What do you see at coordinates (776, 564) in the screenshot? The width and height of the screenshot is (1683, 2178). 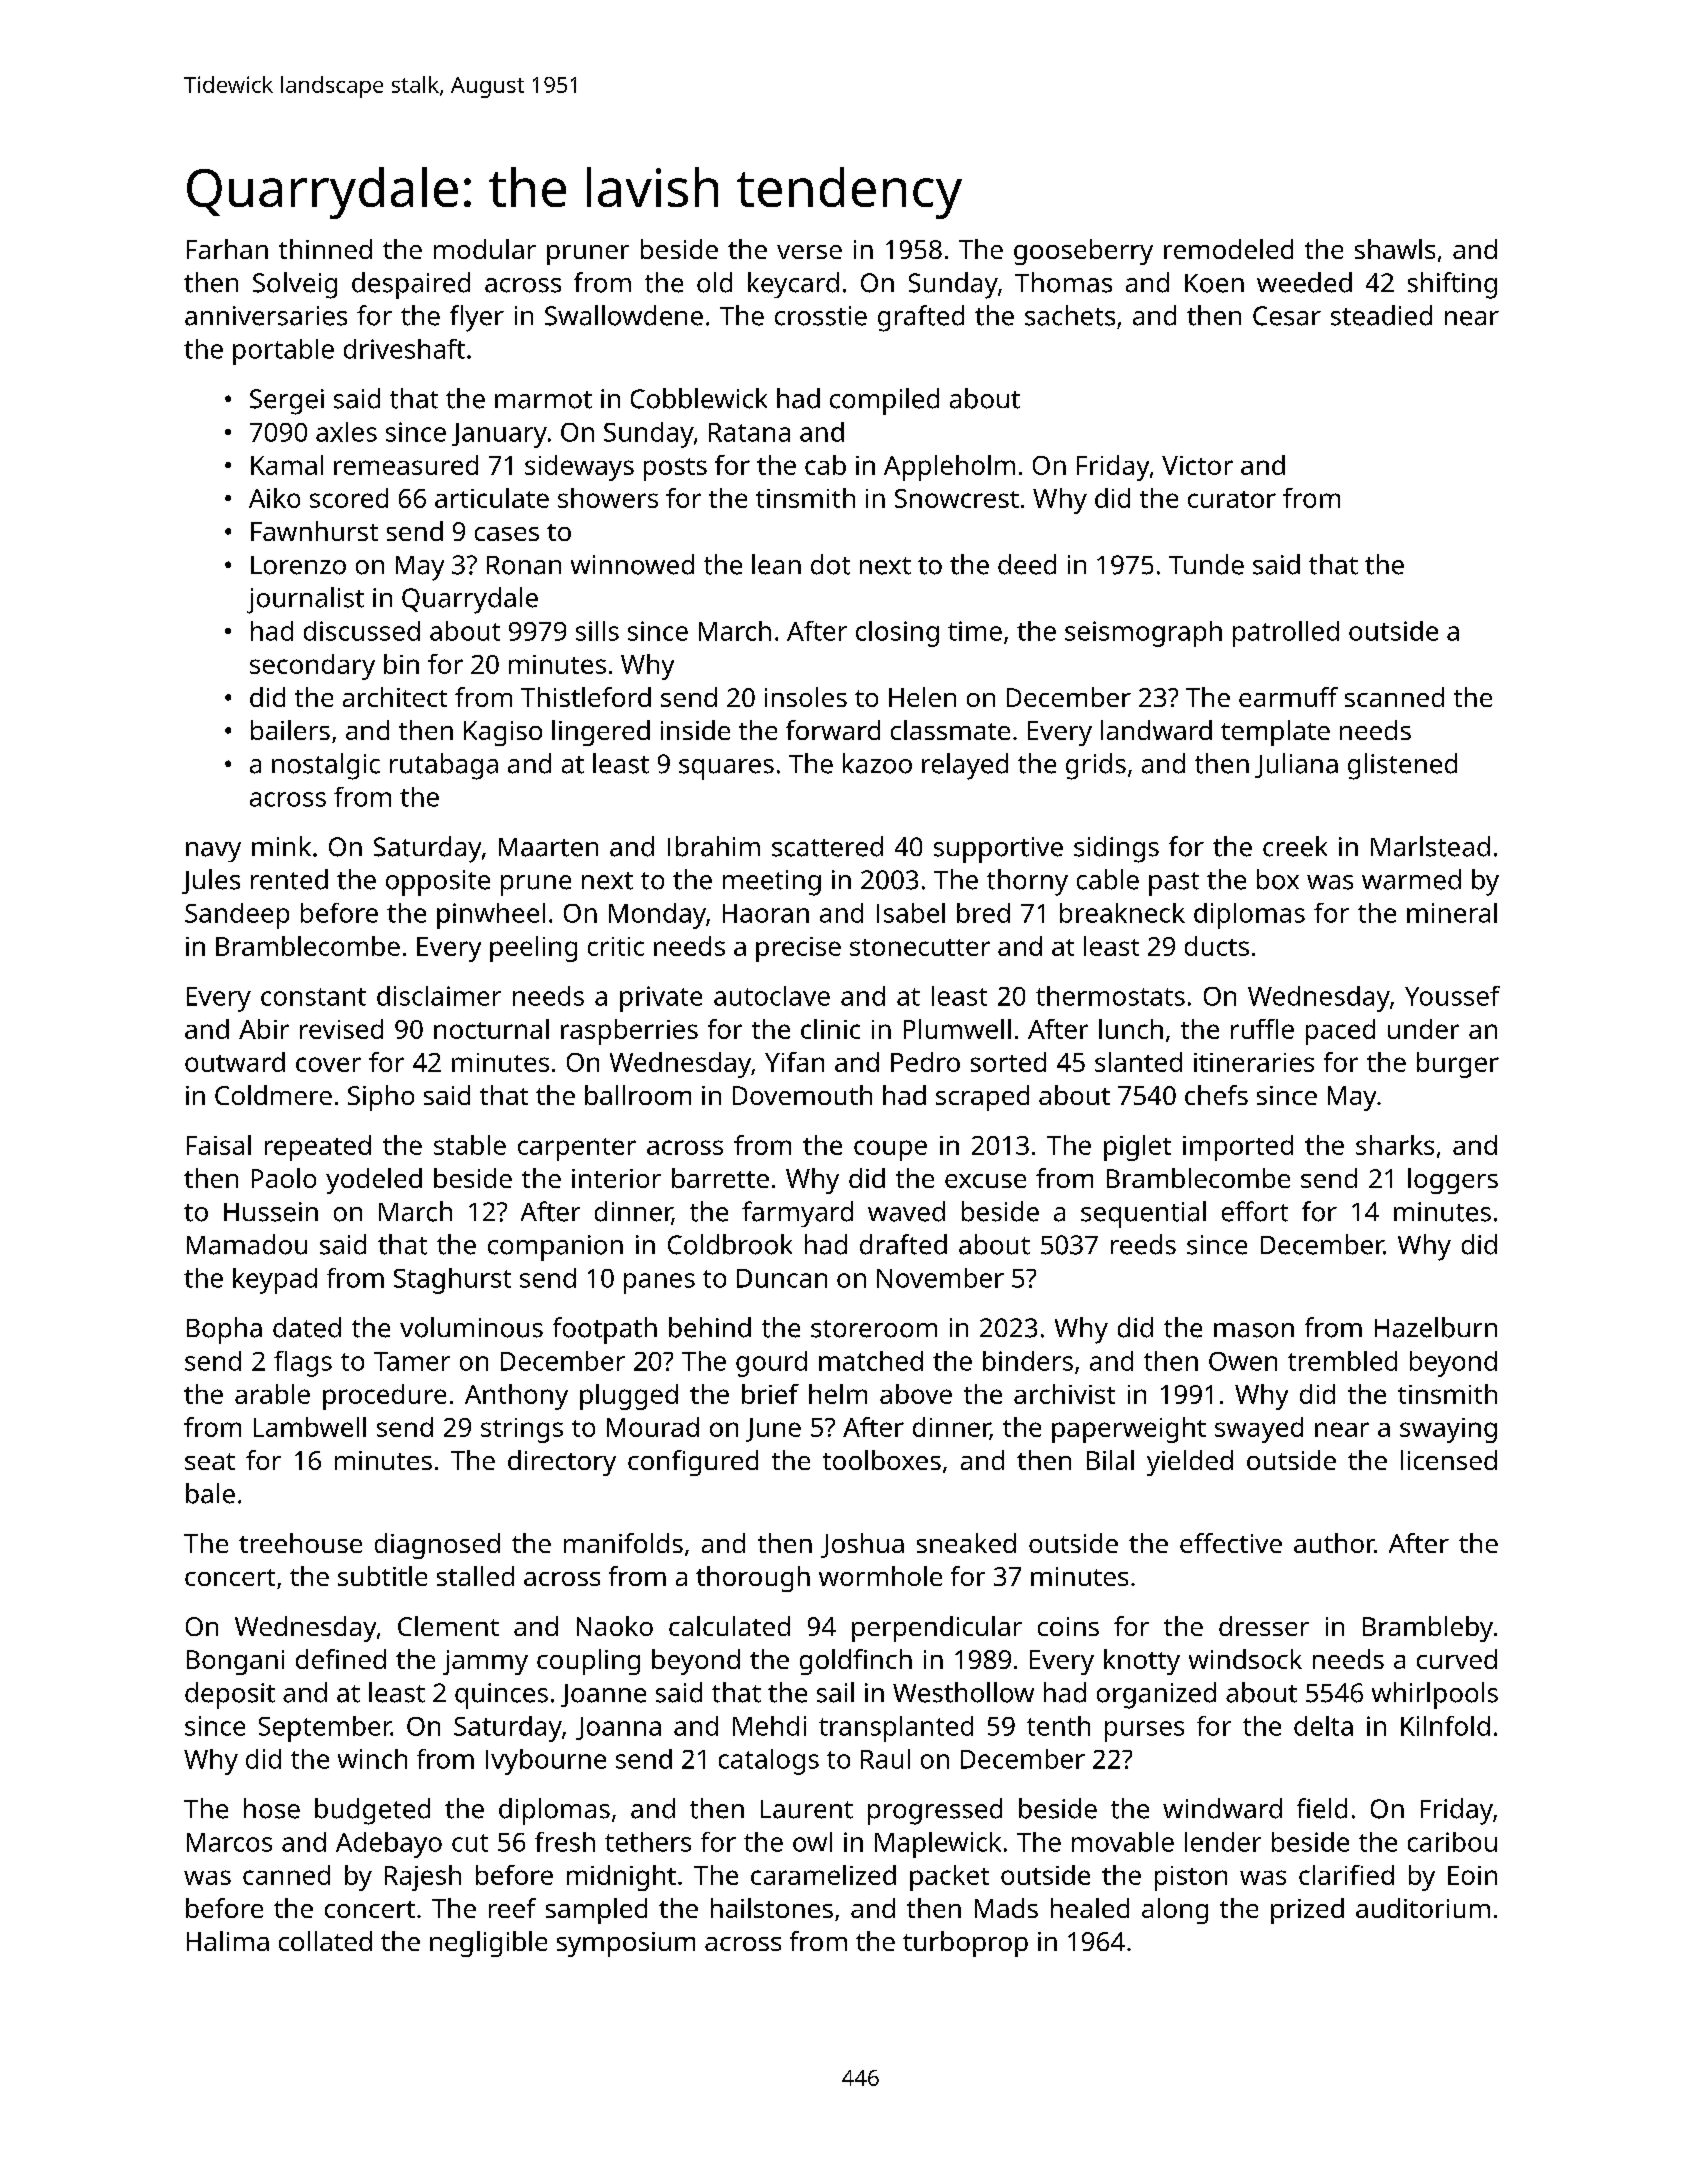 I see `lean` at bounding box center [776, 564].
